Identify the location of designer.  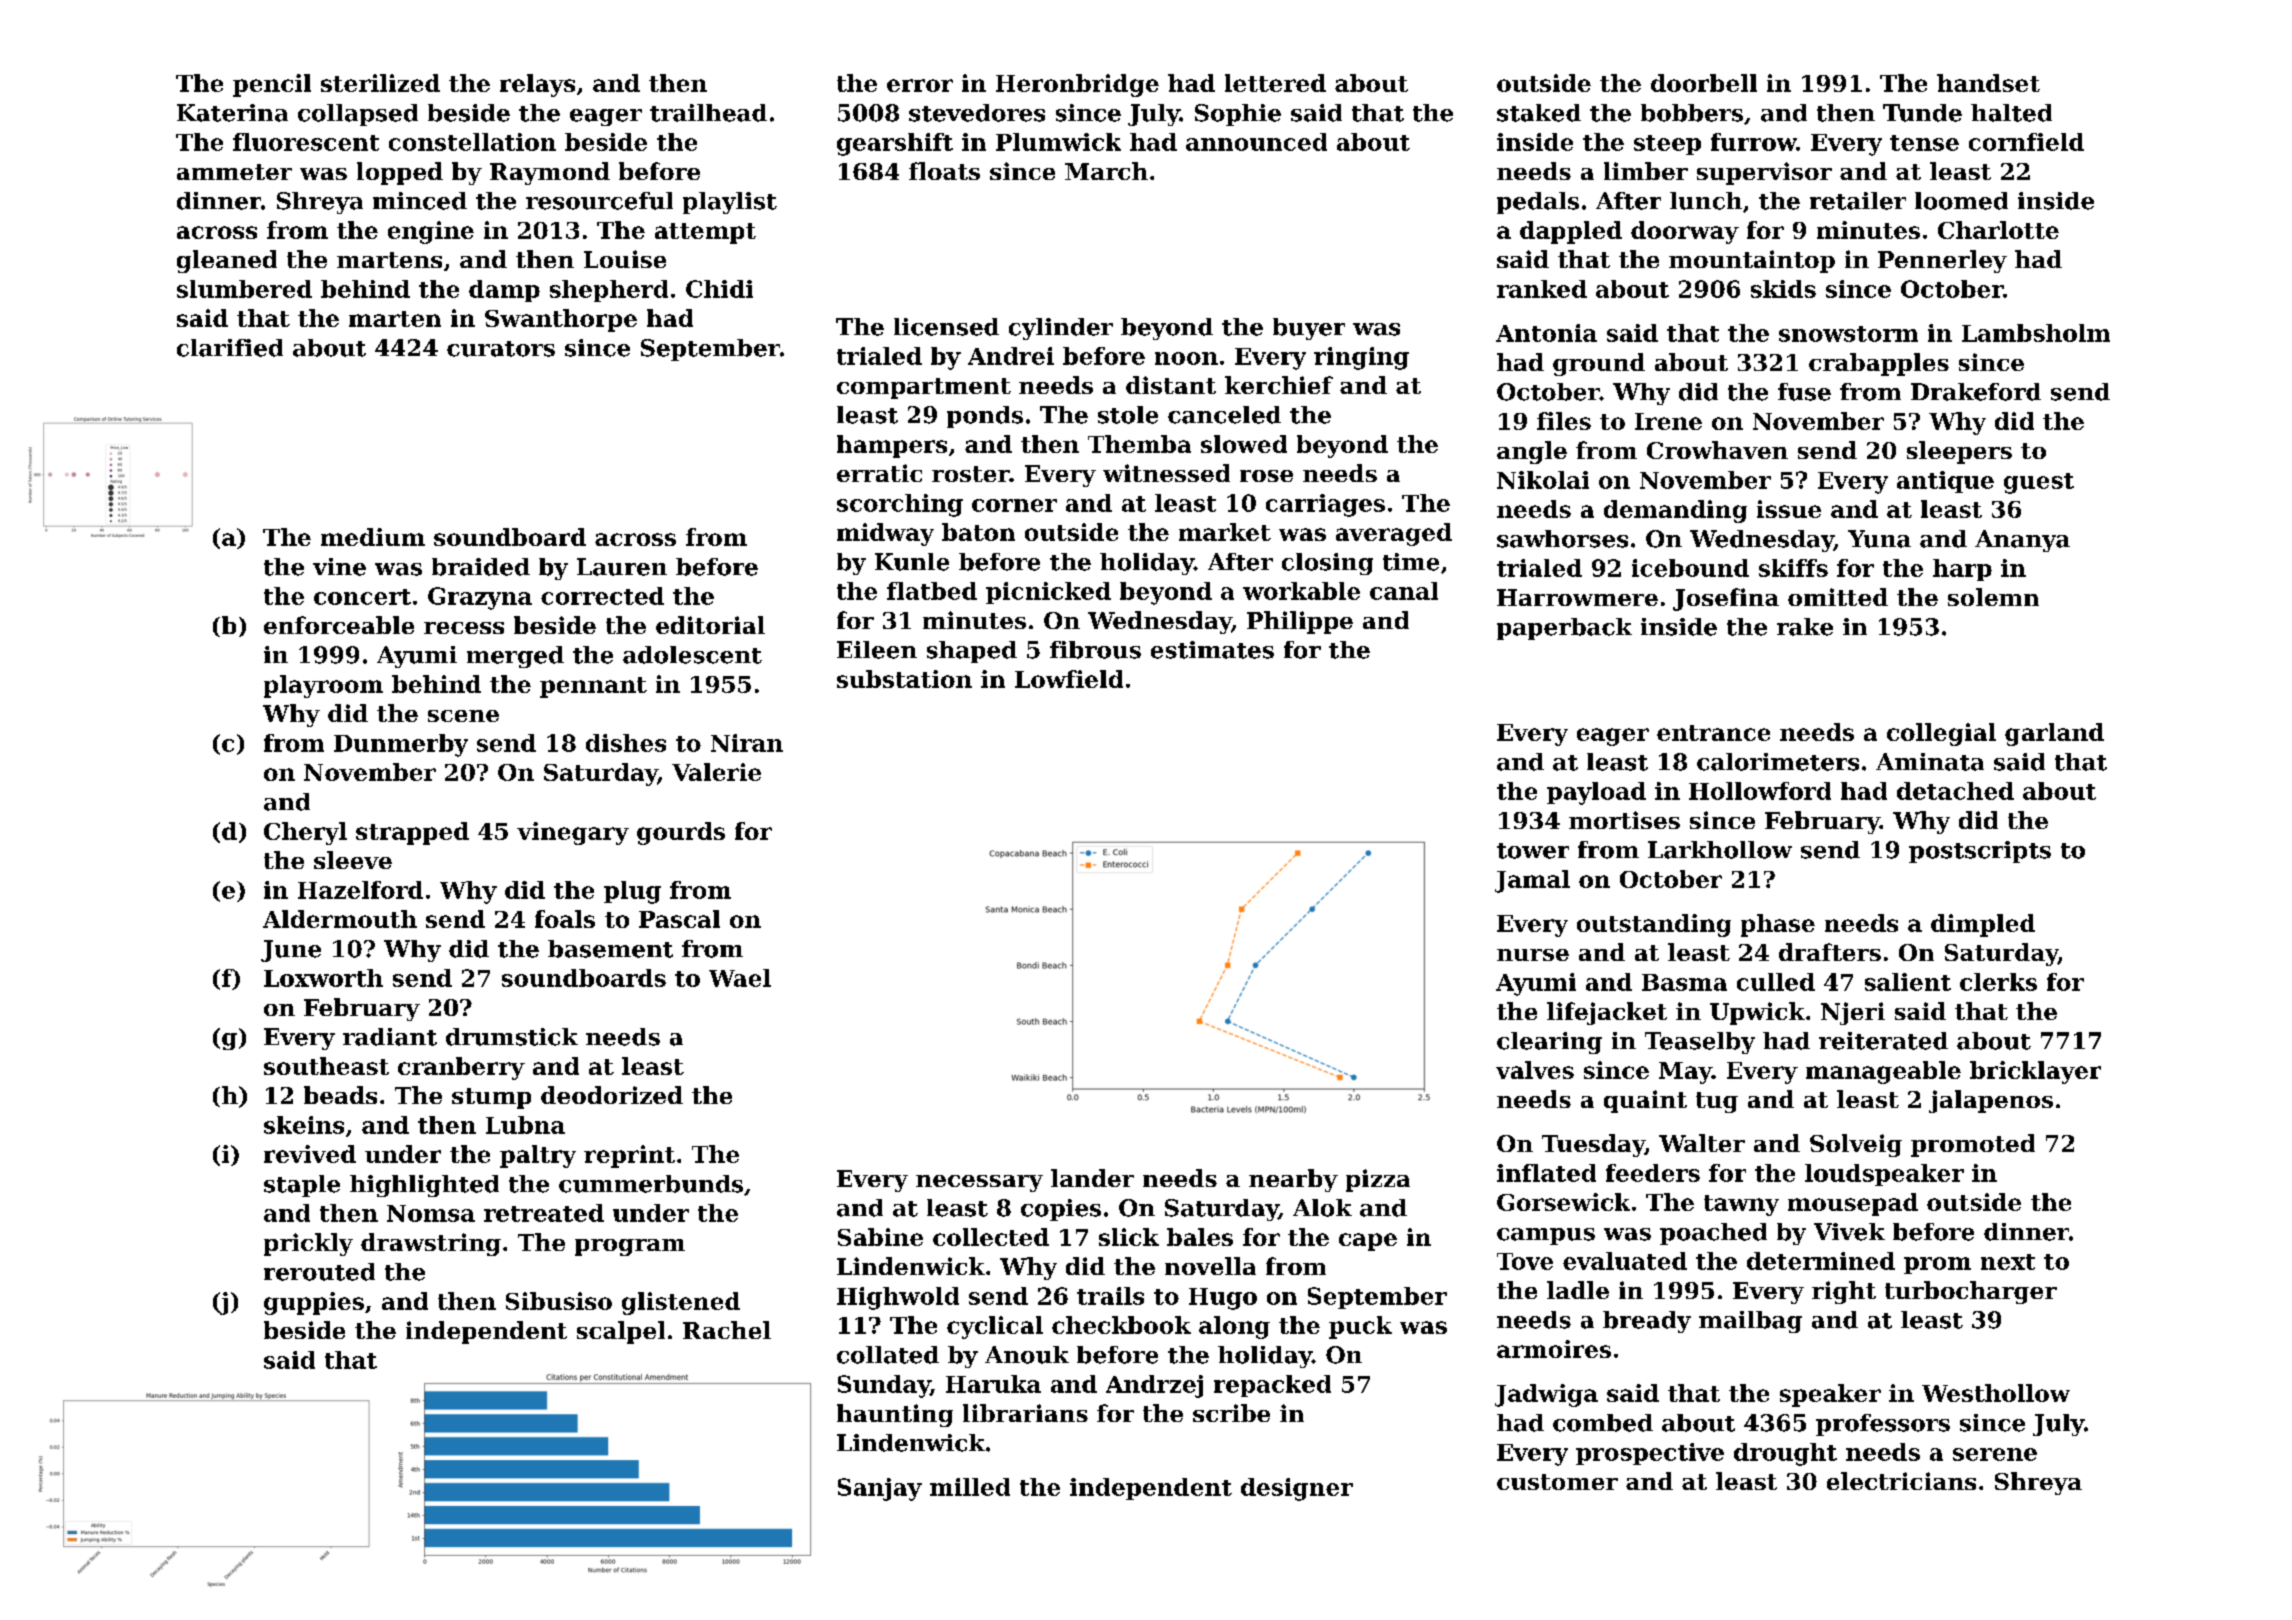
(1297, 1489).
